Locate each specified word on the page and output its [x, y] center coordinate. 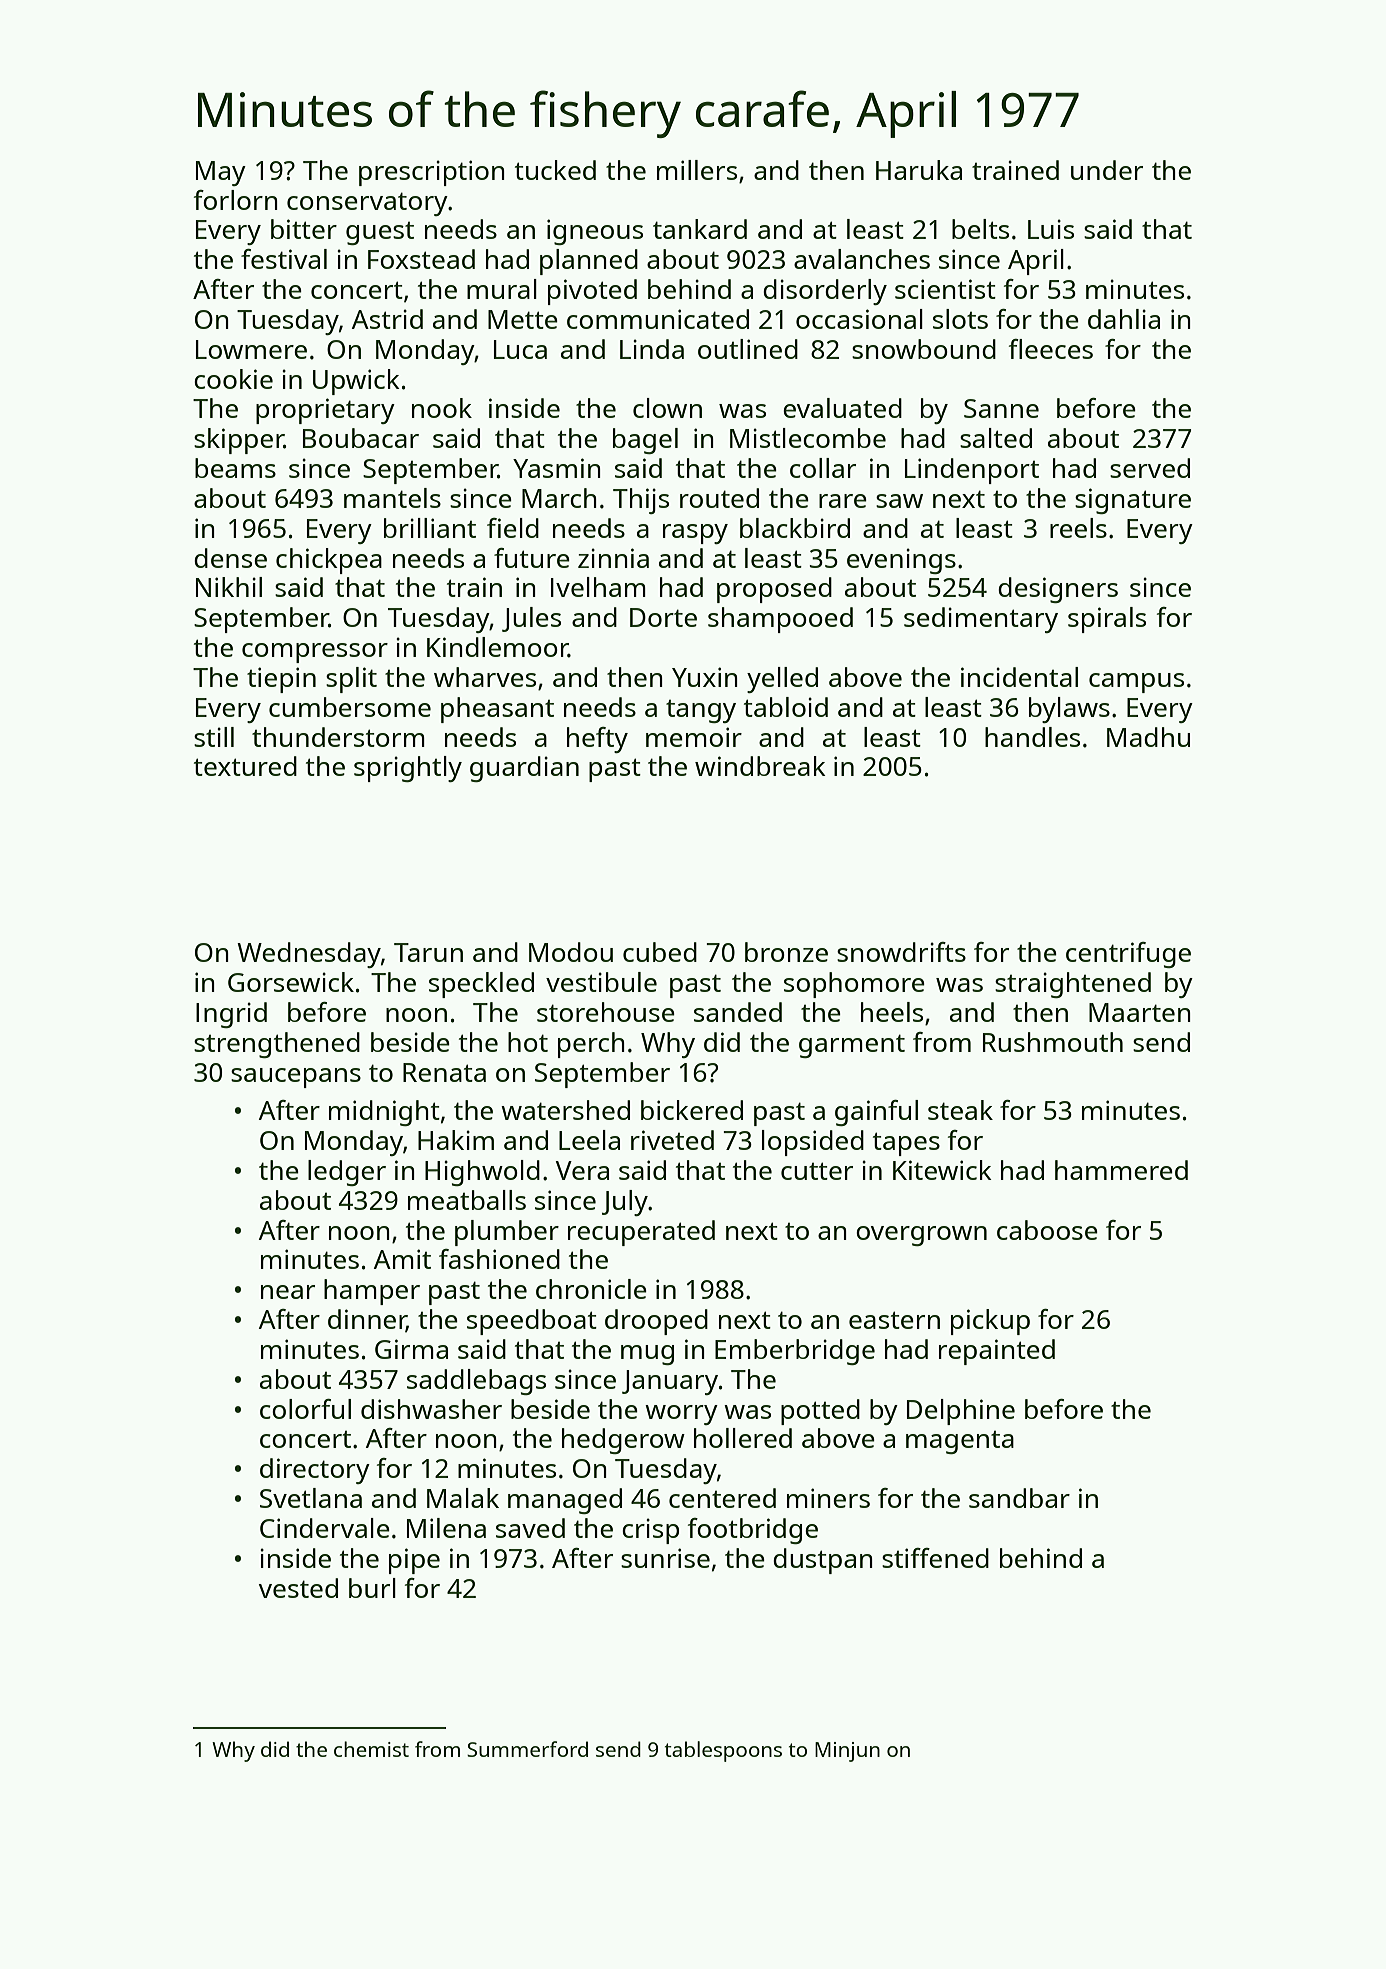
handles [1032, 737]
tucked [555, 170]
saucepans [296, 1078]
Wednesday [309, 955]
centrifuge [1128, 955]
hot [528, 1042]
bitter [304, 229]
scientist [945, 289]
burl [372, 1588]
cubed [660, 952]
